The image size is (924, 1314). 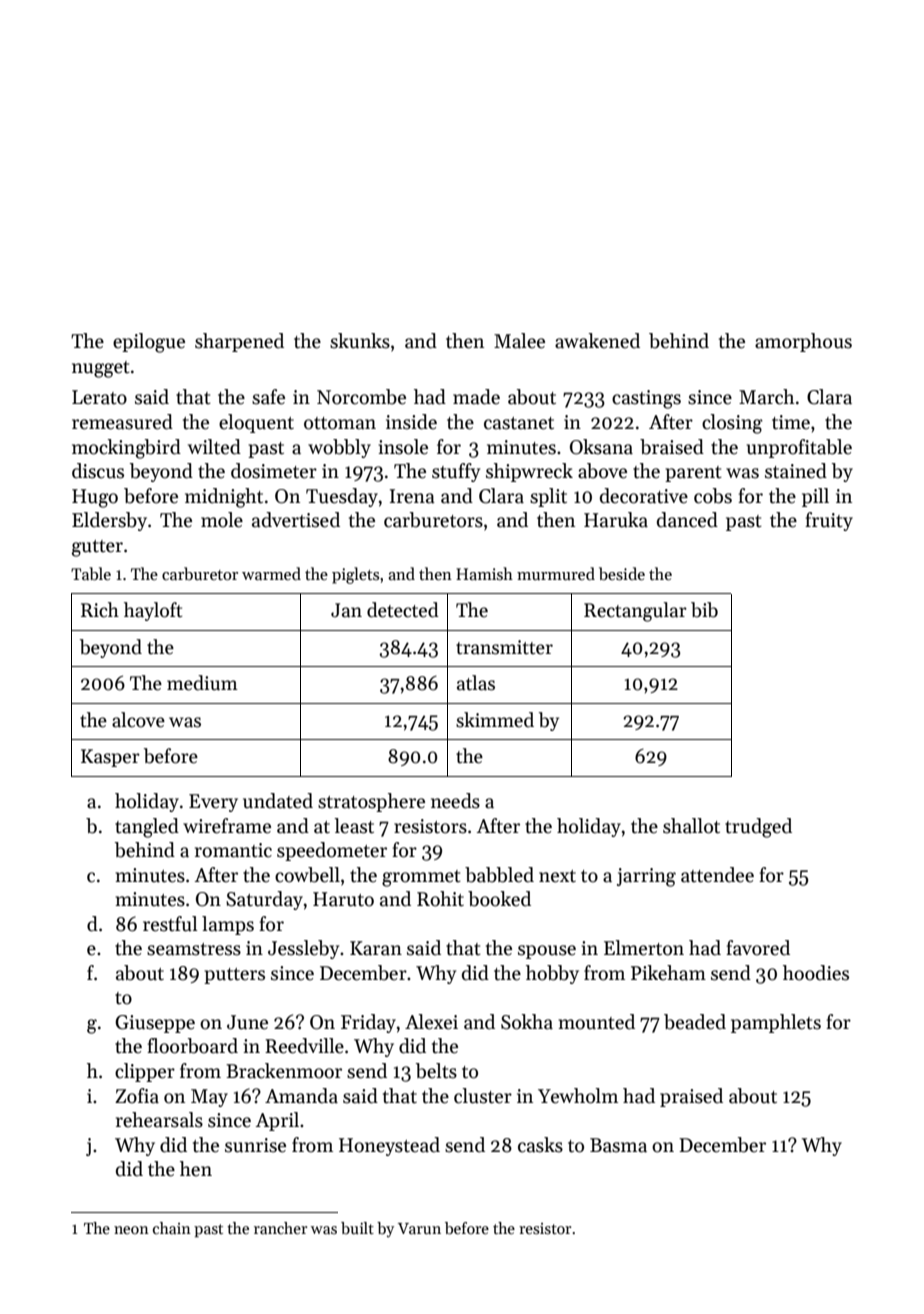 I want to click on praised, so click(x=691, y=1097).
